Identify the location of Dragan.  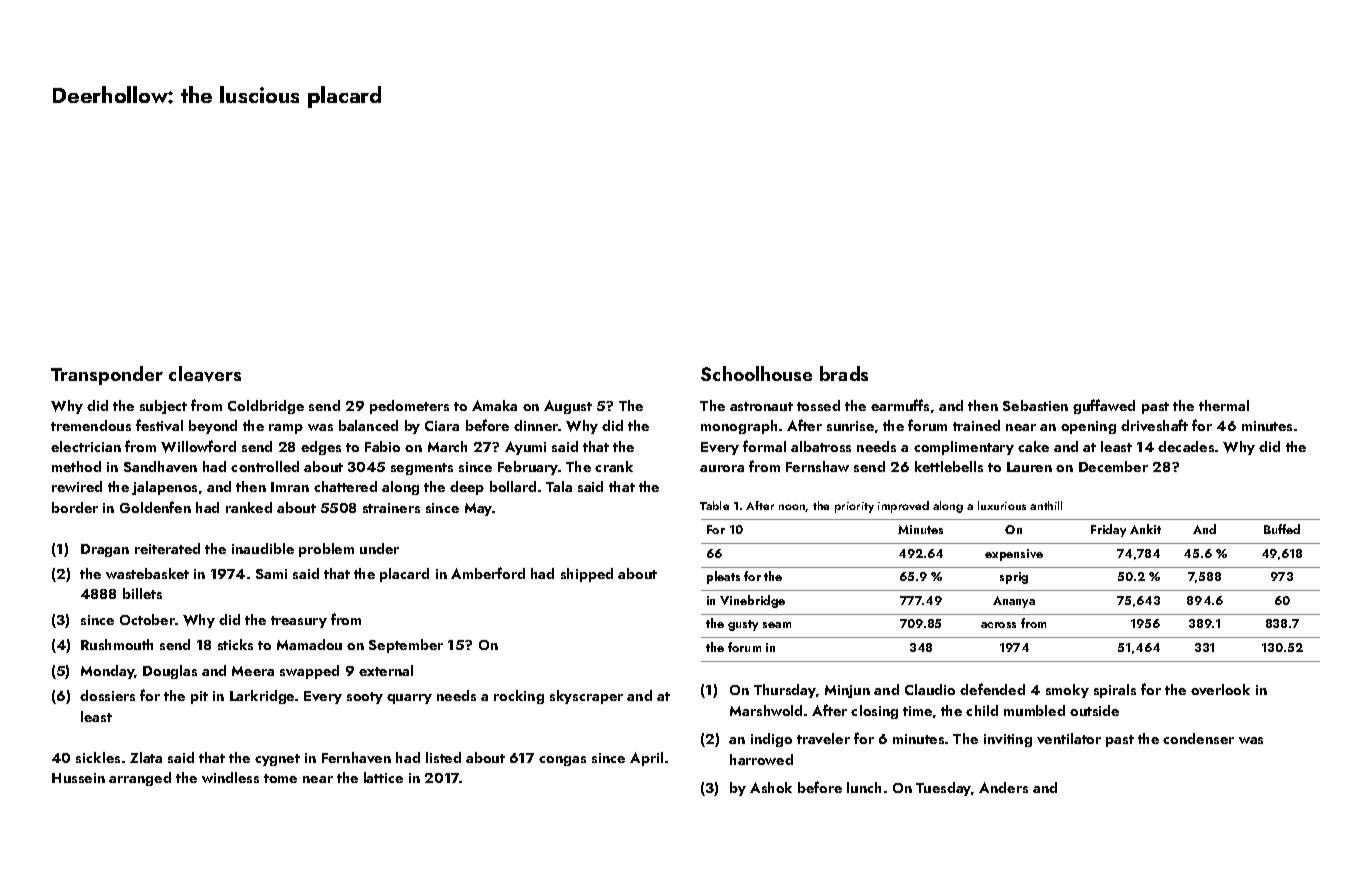
(105, 550).
